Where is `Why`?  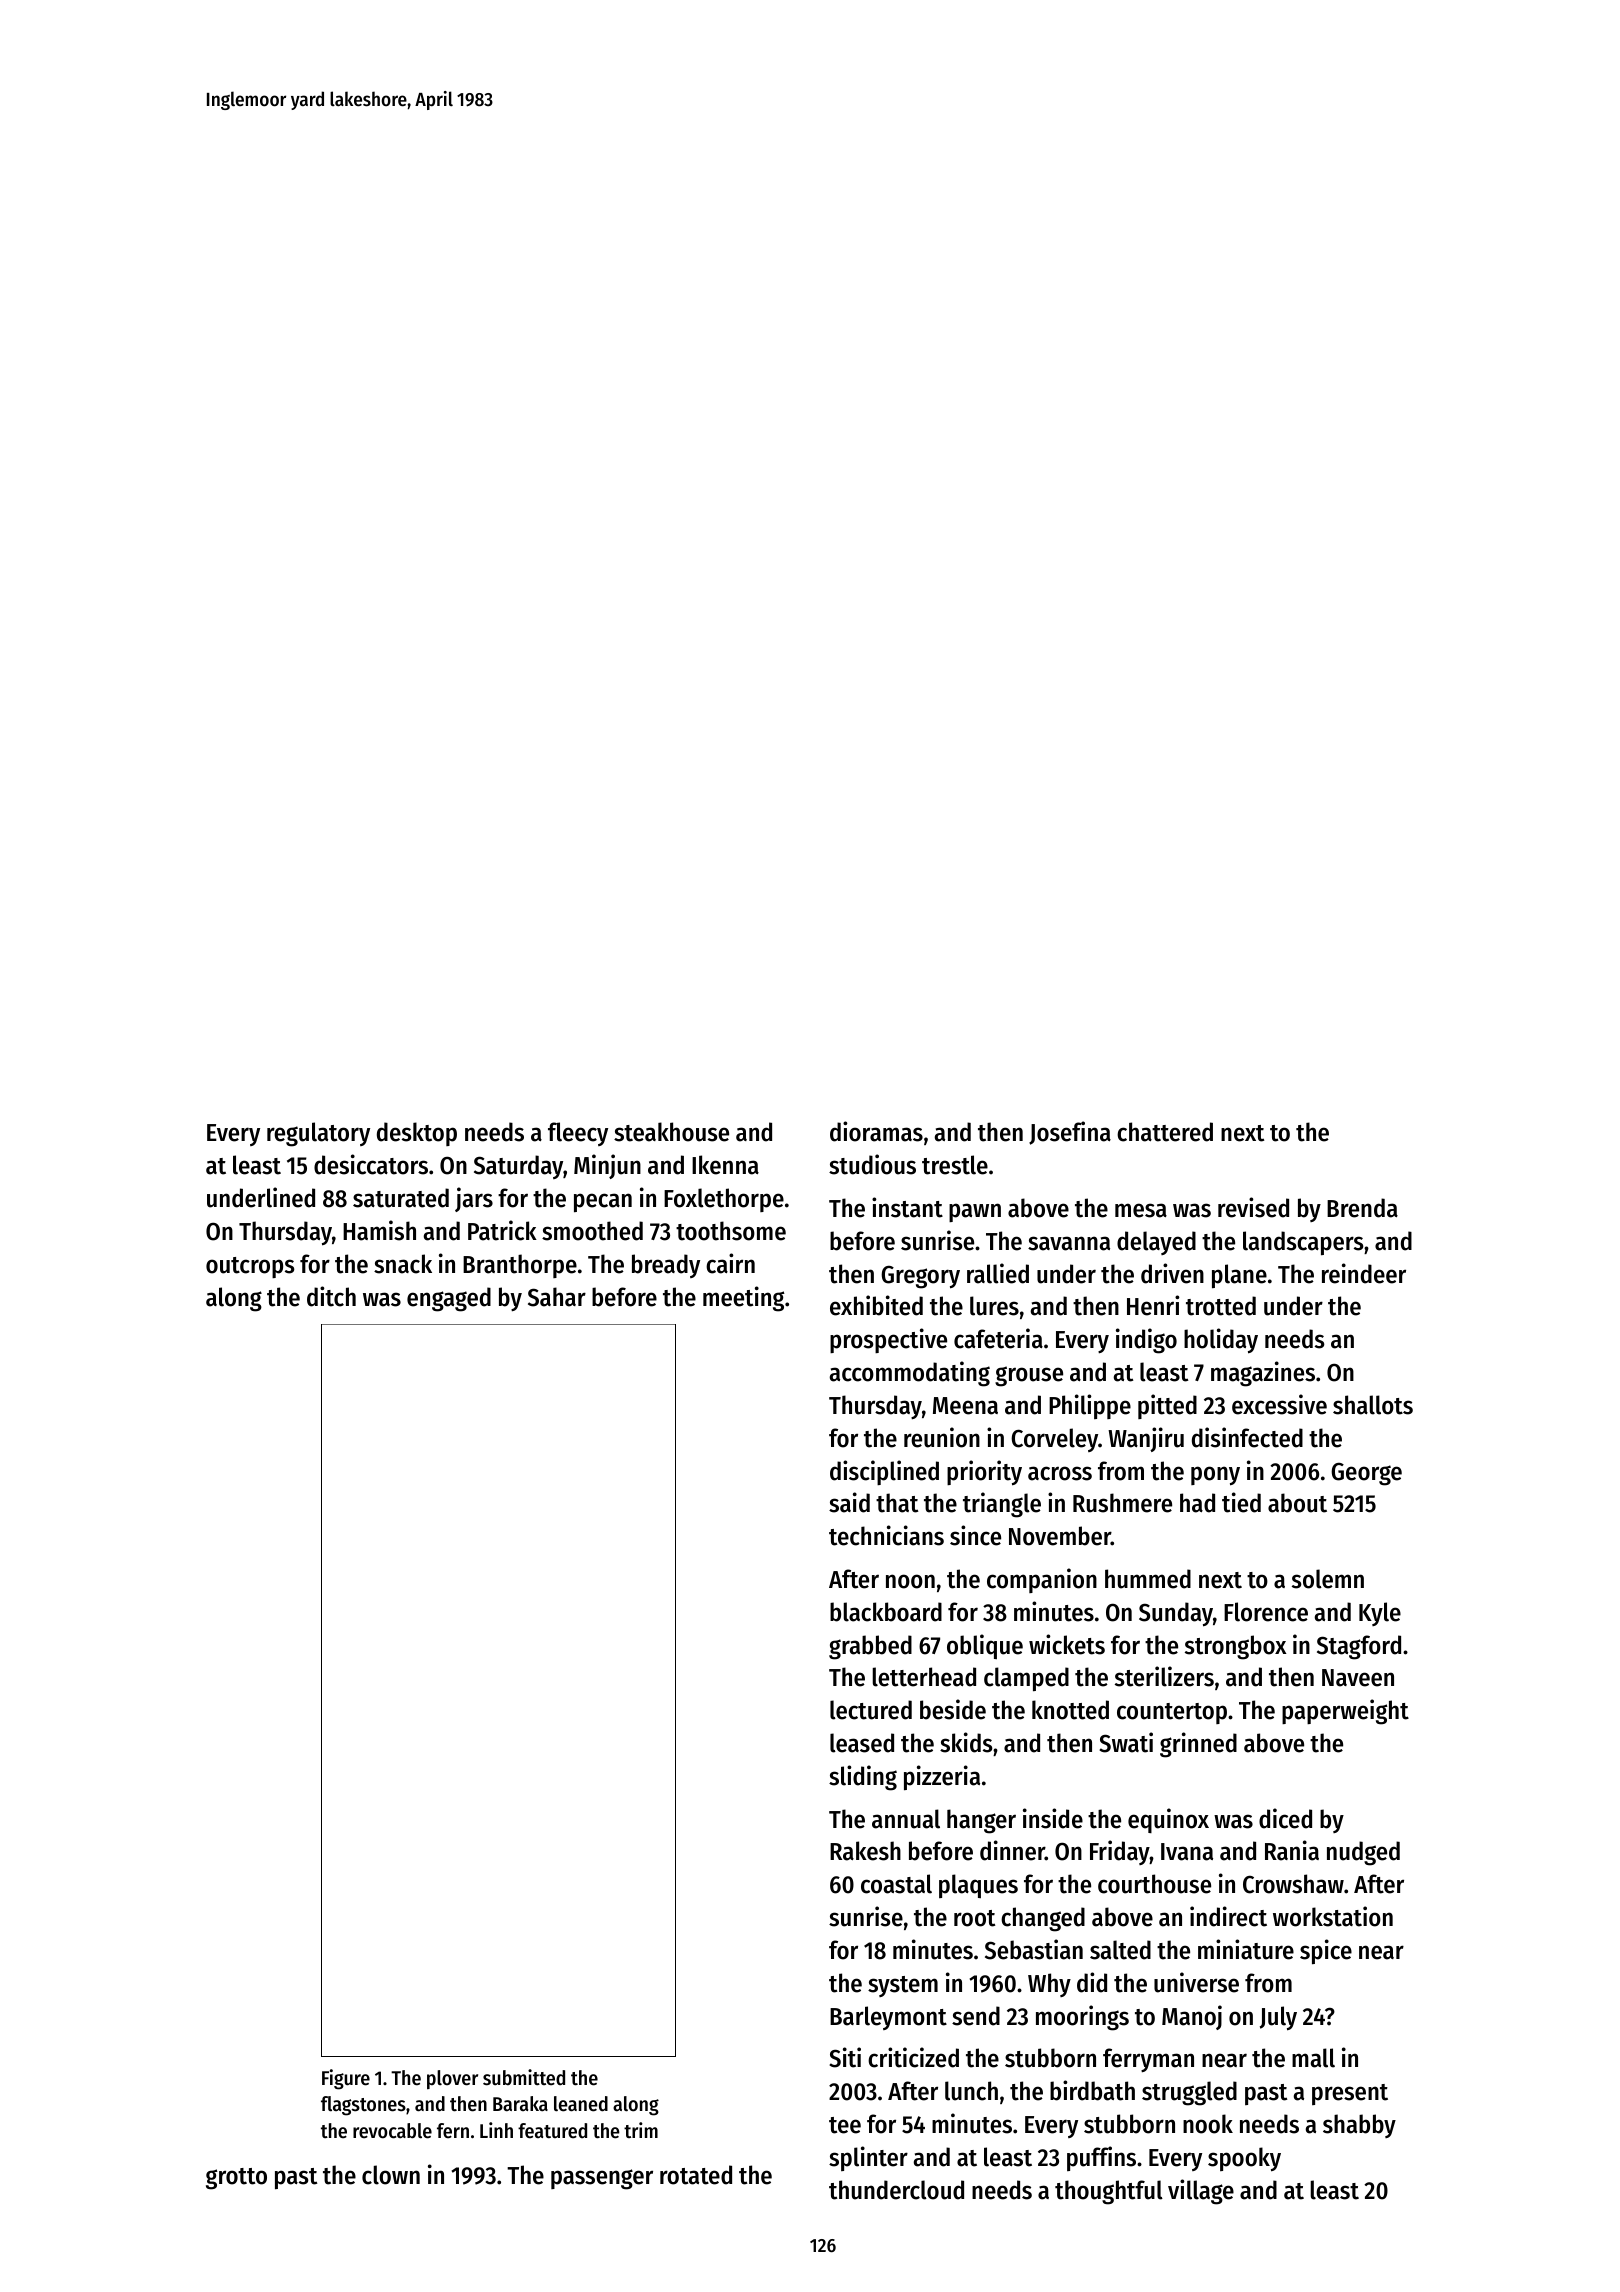 Why is located at coordinates (1049, 1985).
